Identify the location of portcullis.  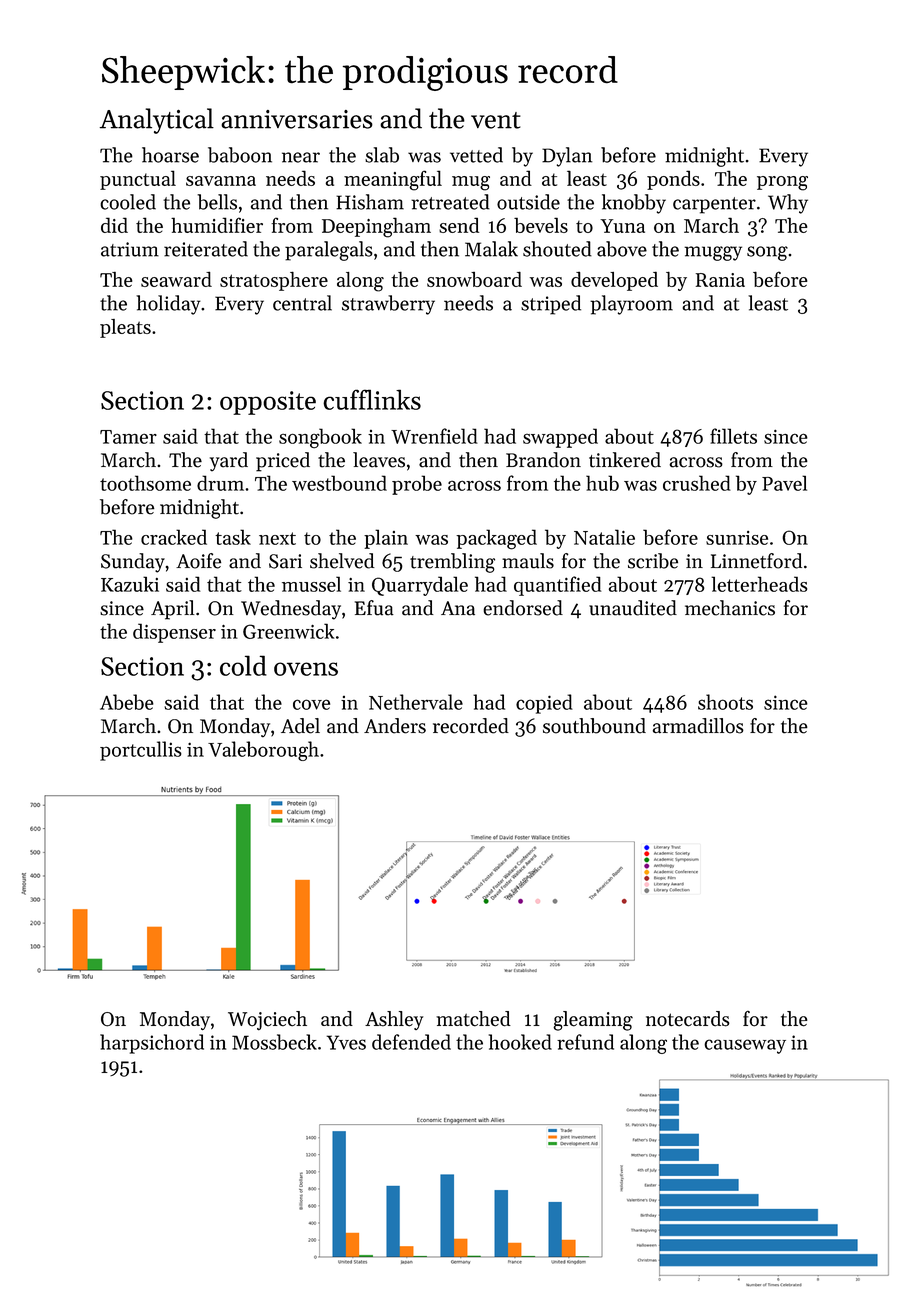
(141, 751).
